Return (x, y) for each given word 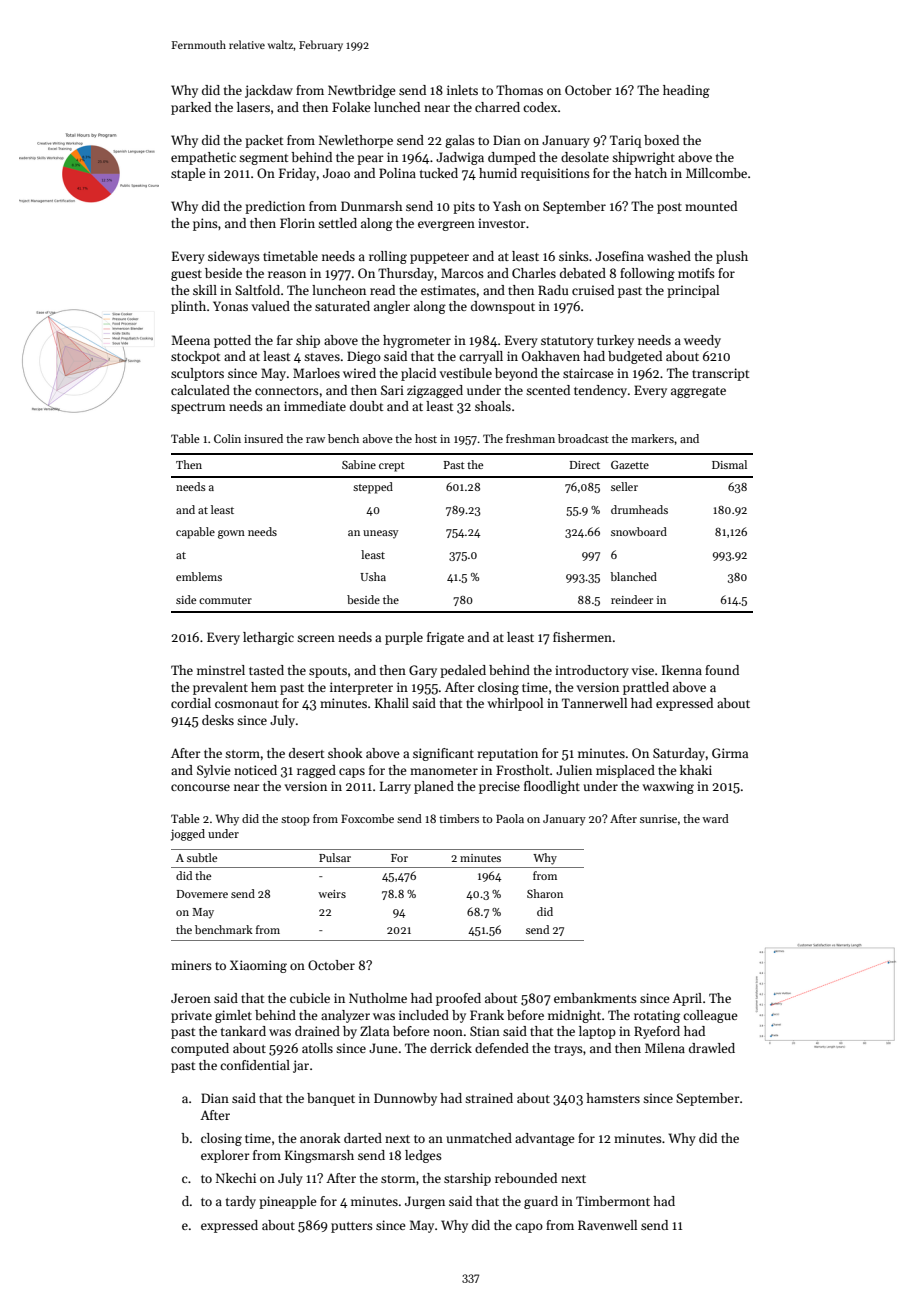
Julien (574, 770)
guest (186, 275)
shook (345, 753)
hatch (651, 173)
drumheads (639, 509)
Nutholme (378, 998)
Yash (507, 206)
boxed (661, 140)
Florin (297, 223)
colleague (710, 1016)
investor (502, 223)
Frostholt (523, 770)
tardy (241, 1202)
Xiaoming (258, 966)
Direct (585, 465)
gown (231, 534)
